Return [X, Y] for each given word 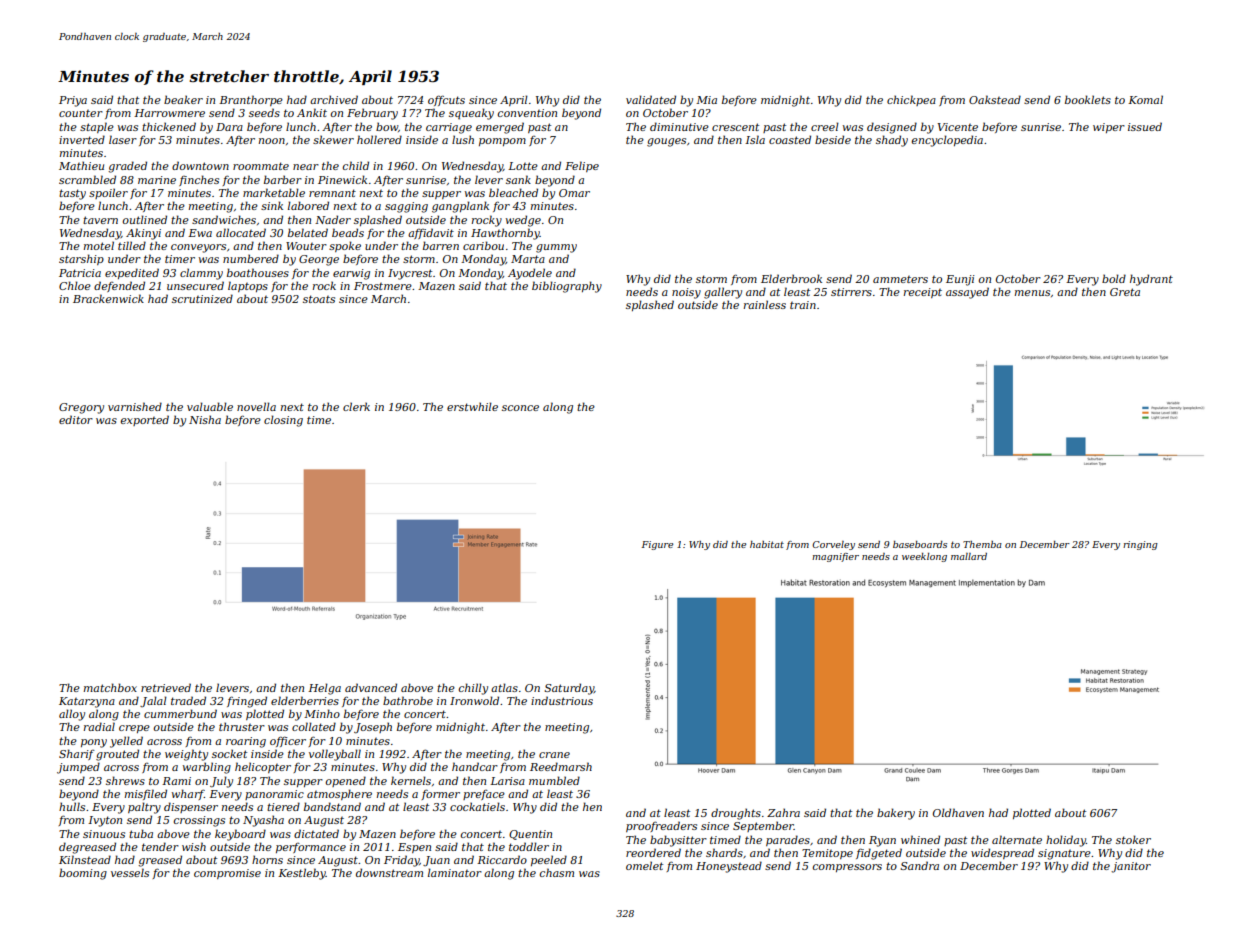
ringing [1140, 545]
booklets [1088, 99]
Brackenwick [108, 298]
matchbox [110, 687]
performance [311, 848]
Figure [657, 545]
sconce [520, 408]
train [803, 305]
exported [145, 420]
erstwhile [472, 406]
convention [527, 113]
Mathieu [81, 165]
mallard [969, 556]
